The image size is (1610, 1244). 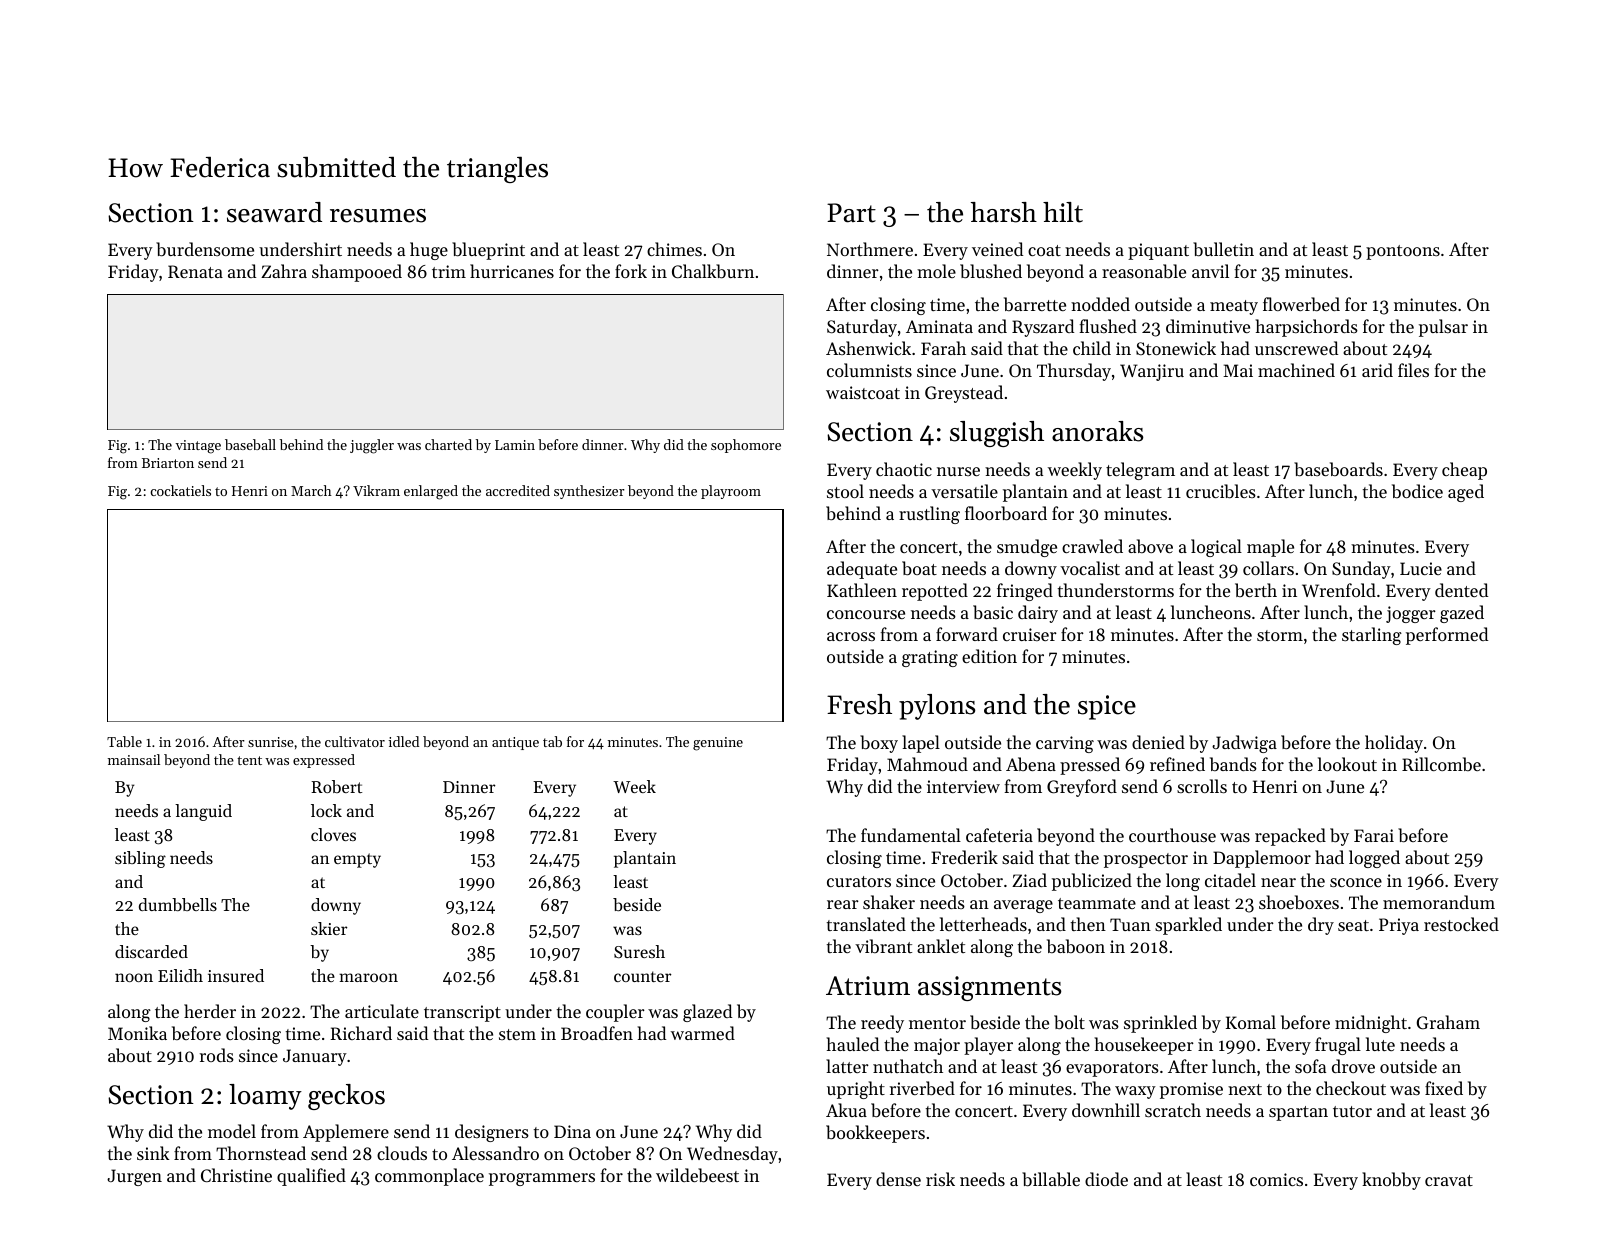 I want to click on fork, so click(x=631, y=271).
